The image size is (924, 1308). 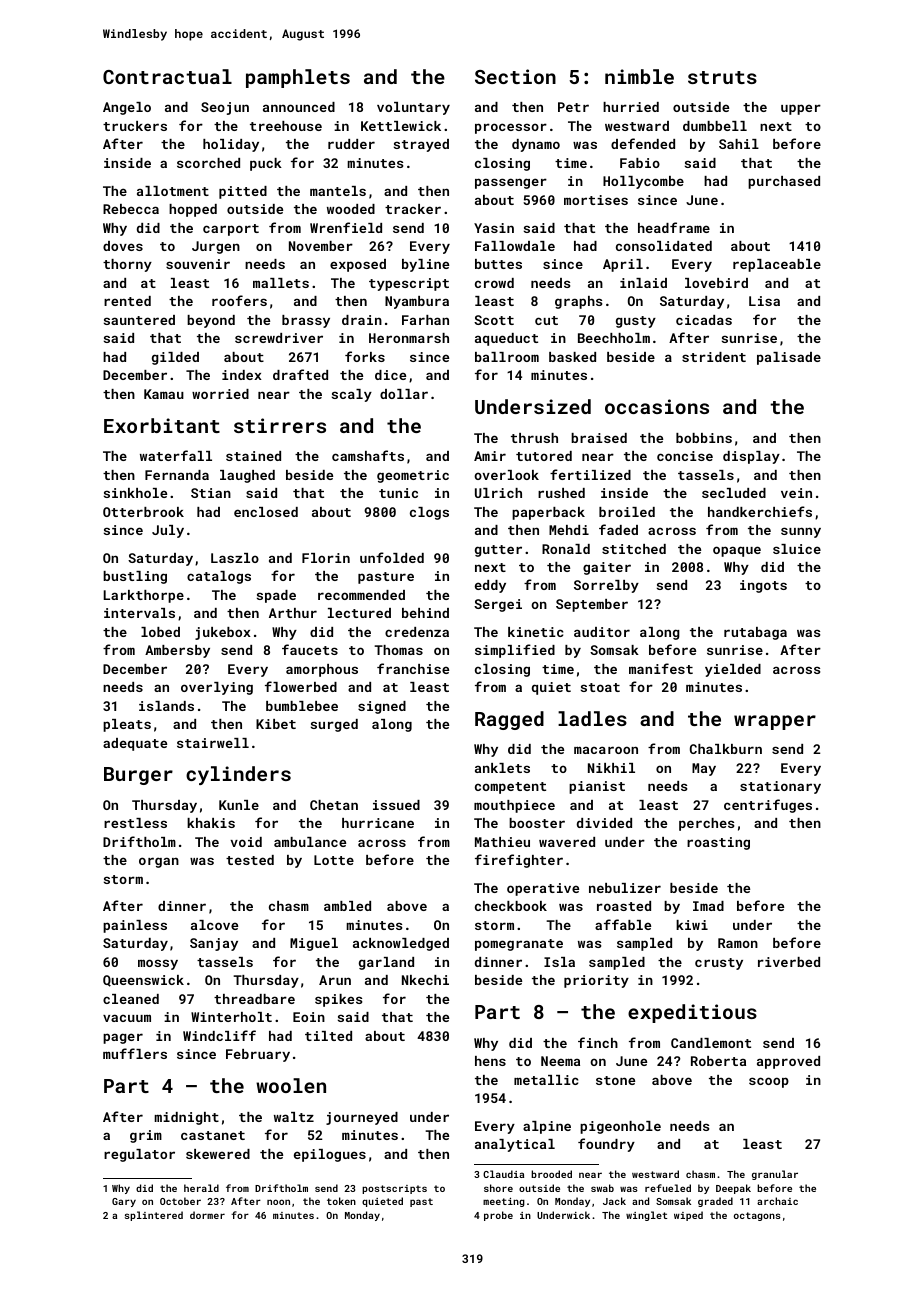 I want to click on Exorbitant, so click(x=162, y=425).
